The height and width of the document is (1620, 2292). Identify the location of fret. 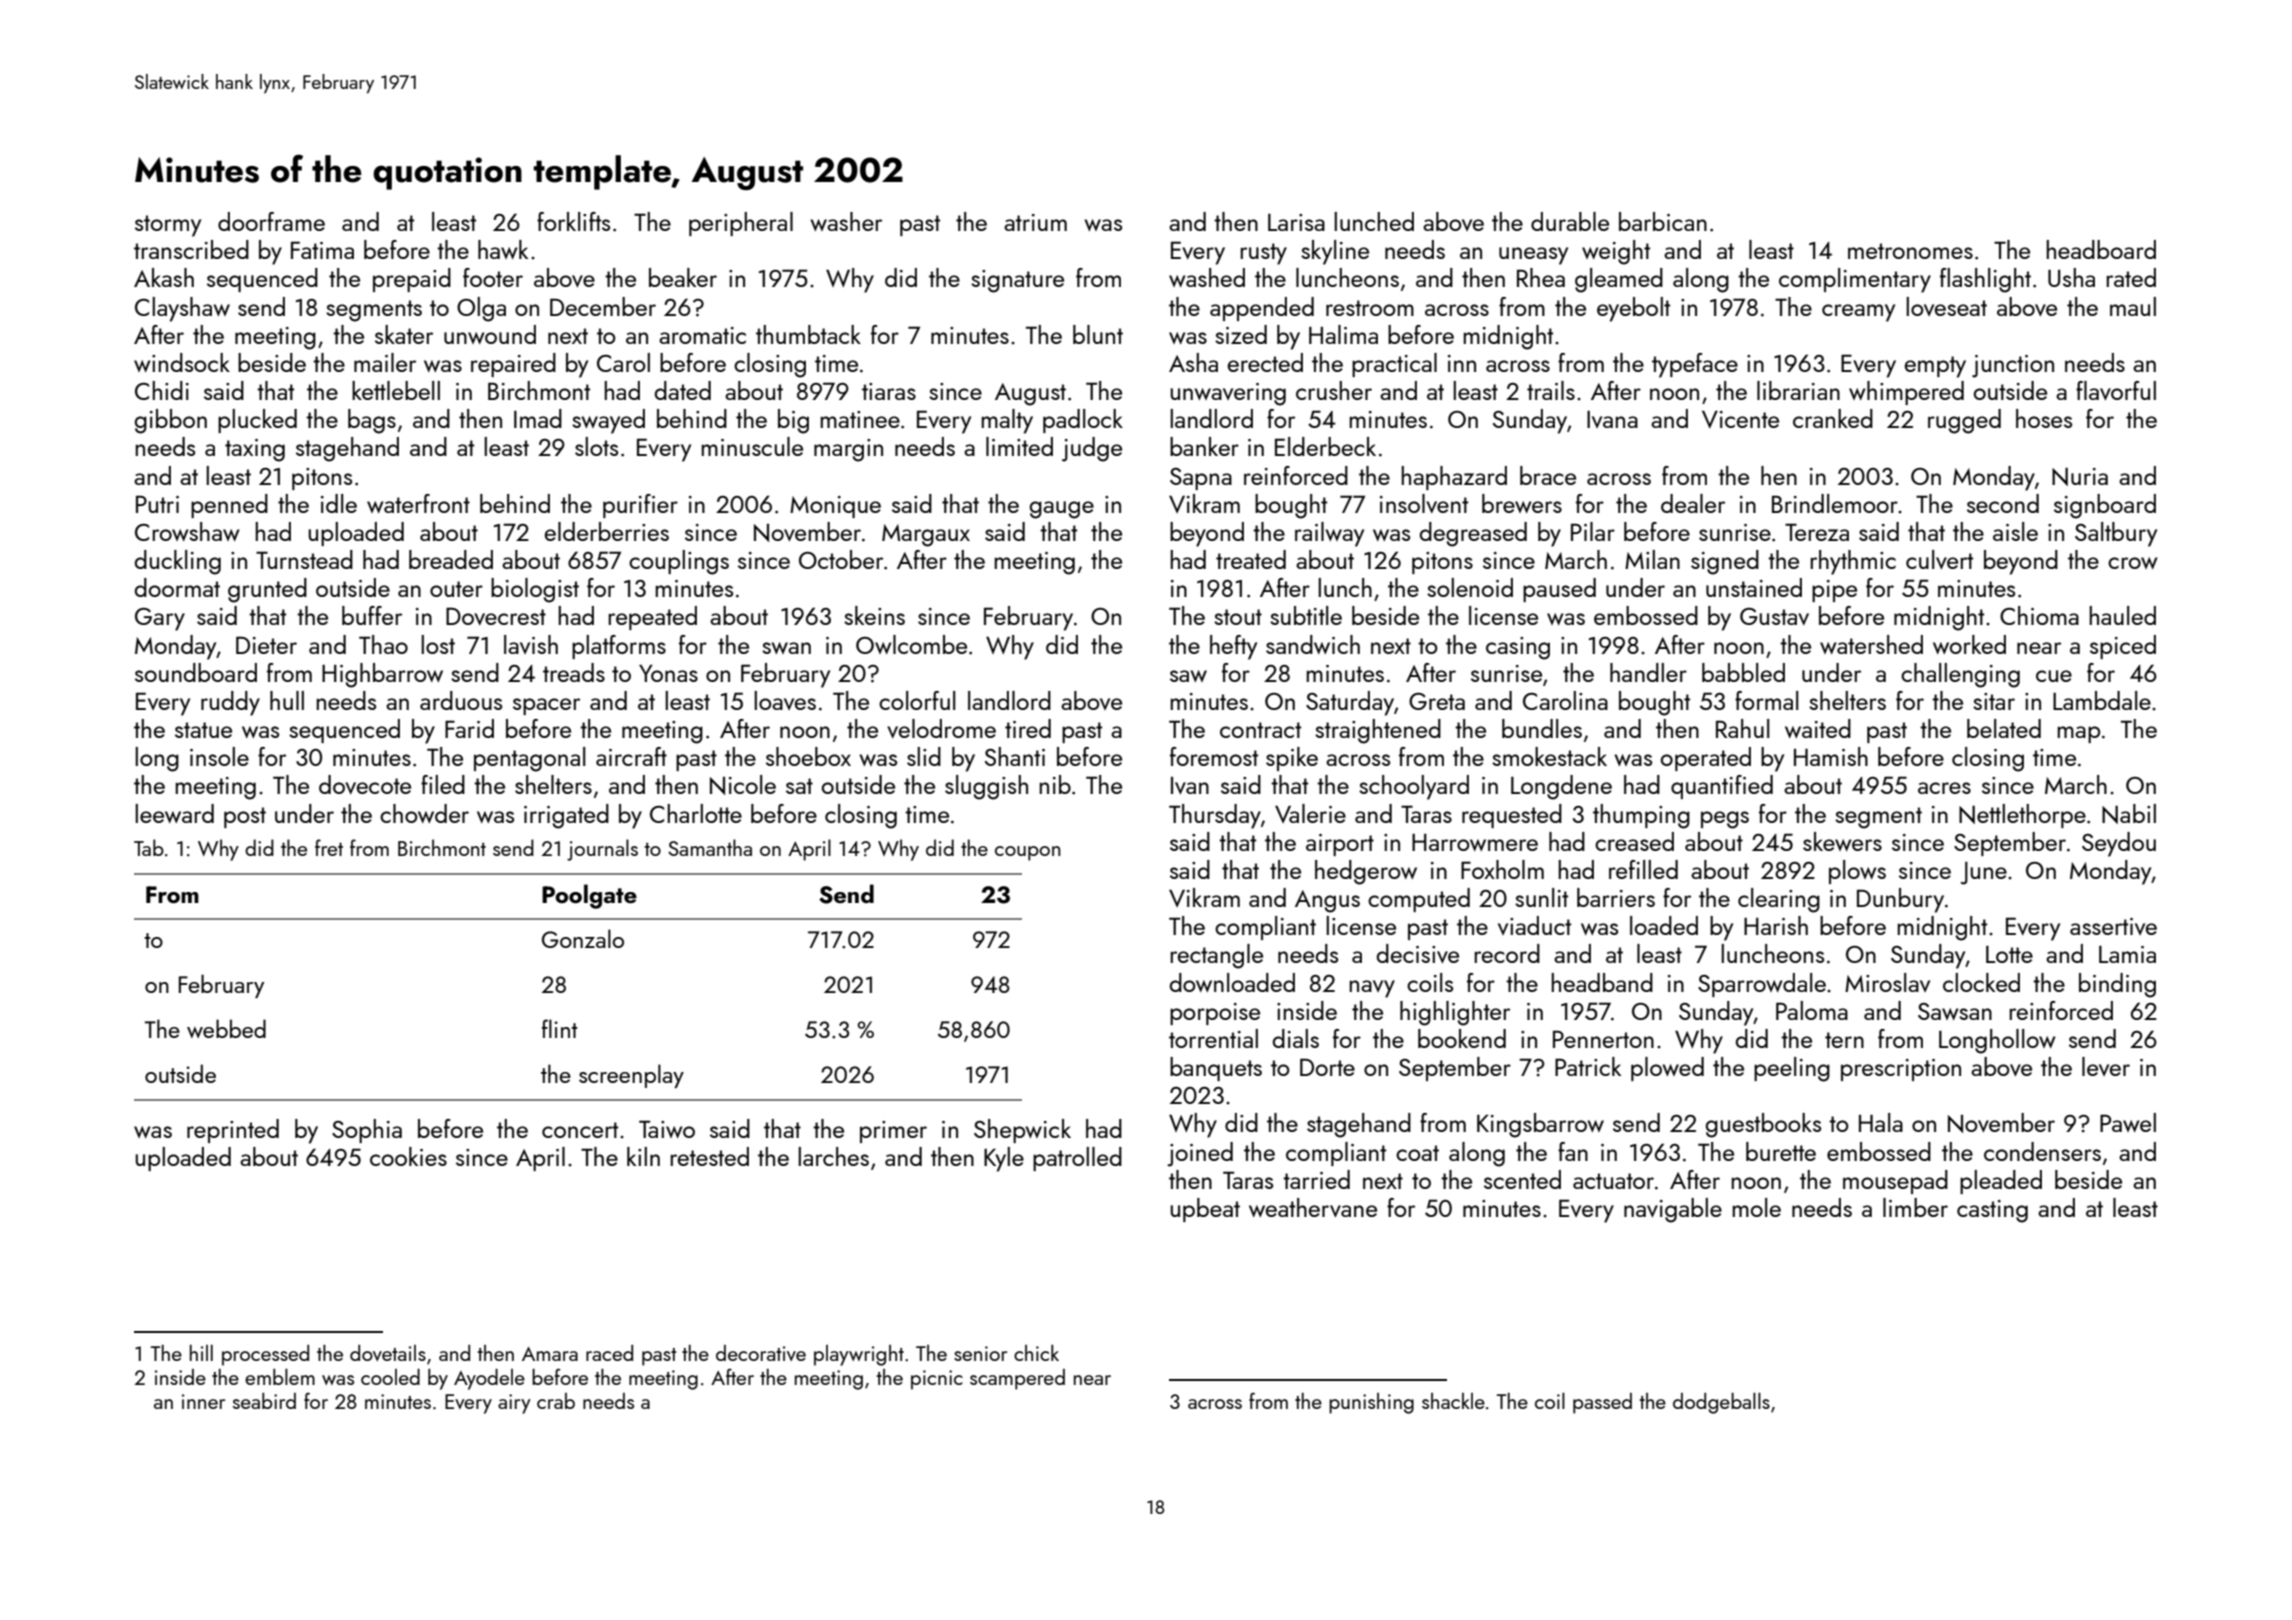
(329, 847).
